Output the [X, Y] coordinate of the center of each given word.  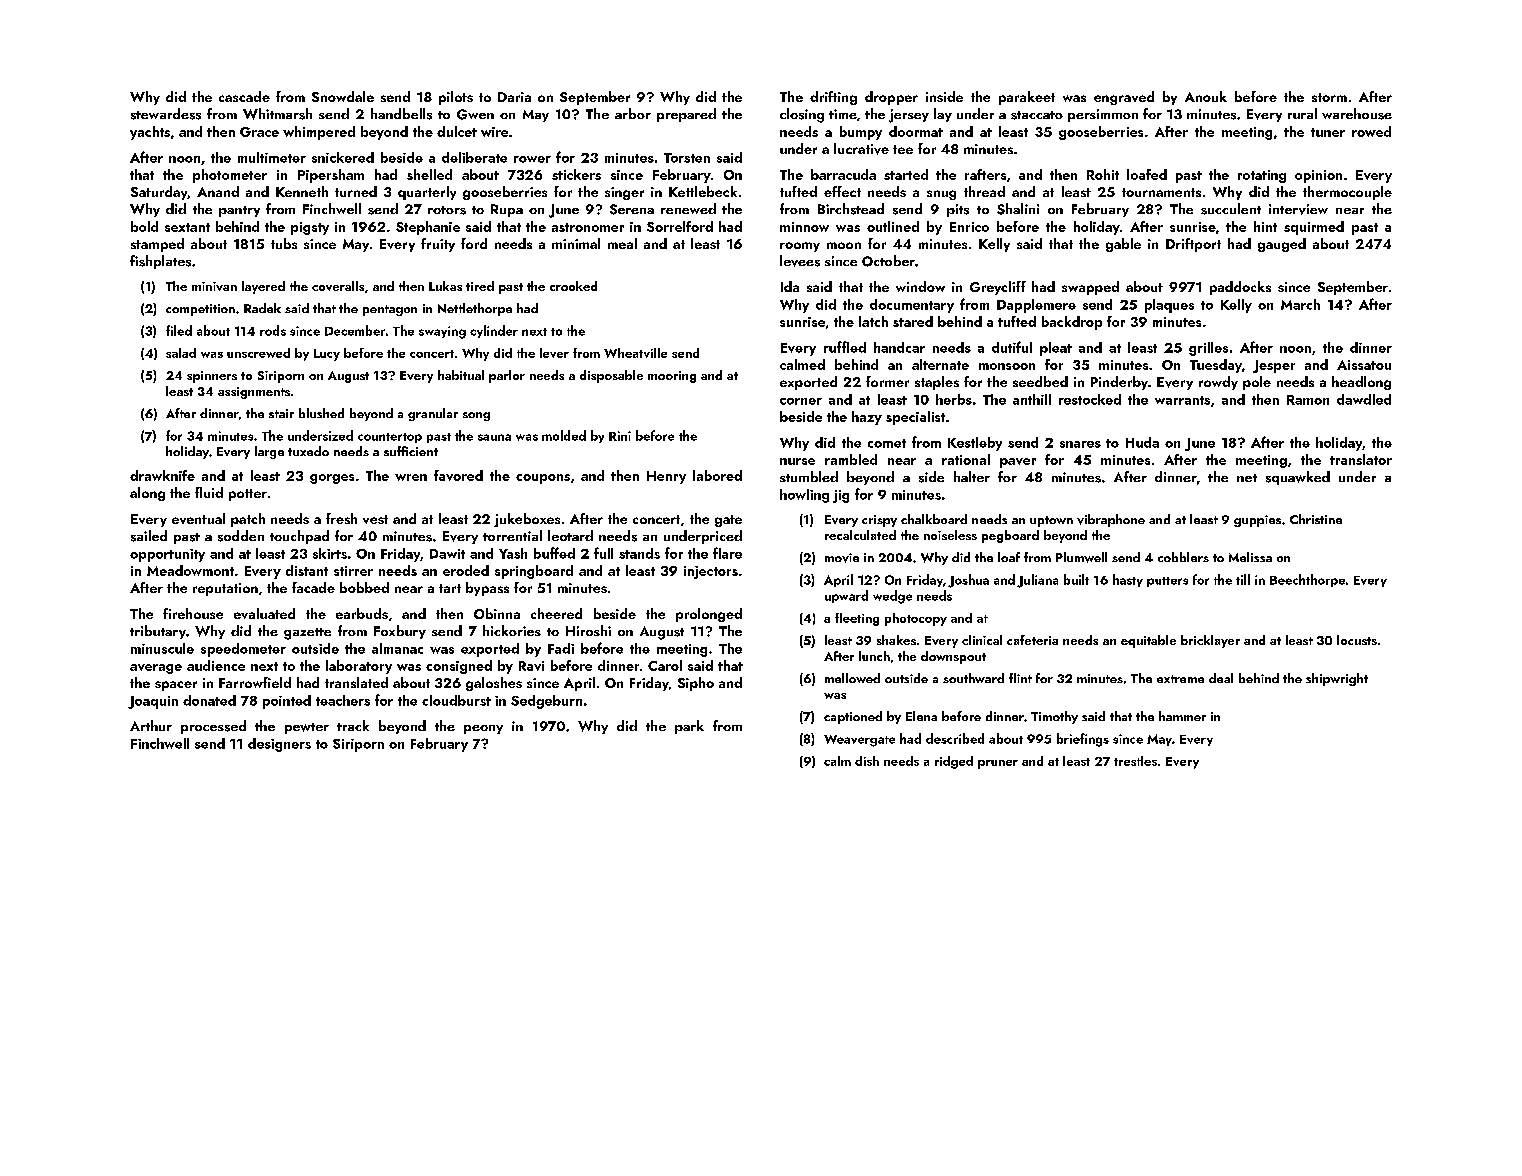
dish [867, 761]
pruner [998, 764]
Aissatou [1364, 365]
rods [273, 330]
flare [727, 553]
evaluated [264, 613]
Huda [1142, 442]
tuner [1328, 132]
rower [532, 159]
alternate [940, 364]
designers [279, 745]
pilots [456, 98]
